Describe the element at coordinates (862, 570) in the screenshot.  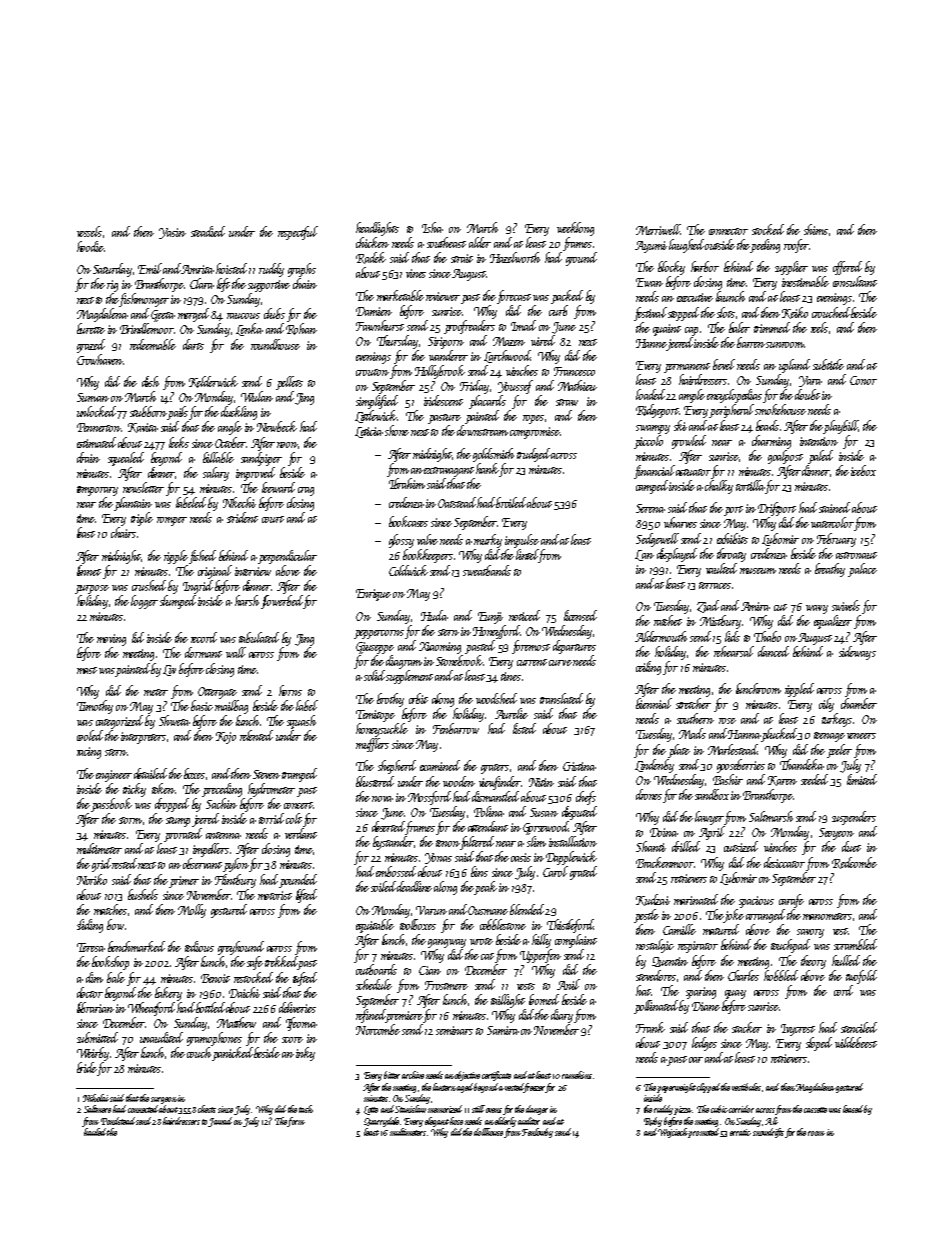
I see `palace` at that location.
